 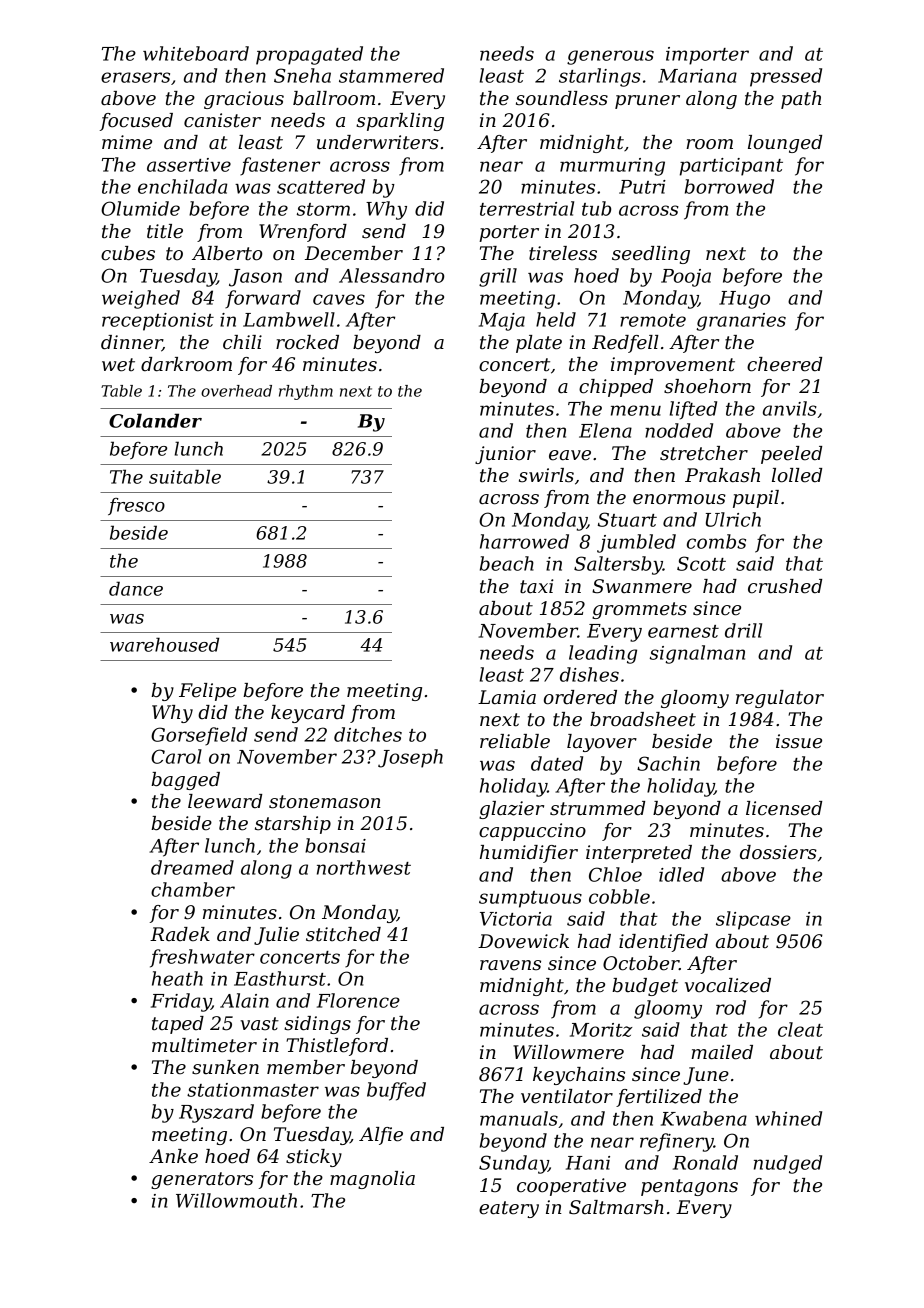 I want to click on sparkling, so click(x=400, y=122).
